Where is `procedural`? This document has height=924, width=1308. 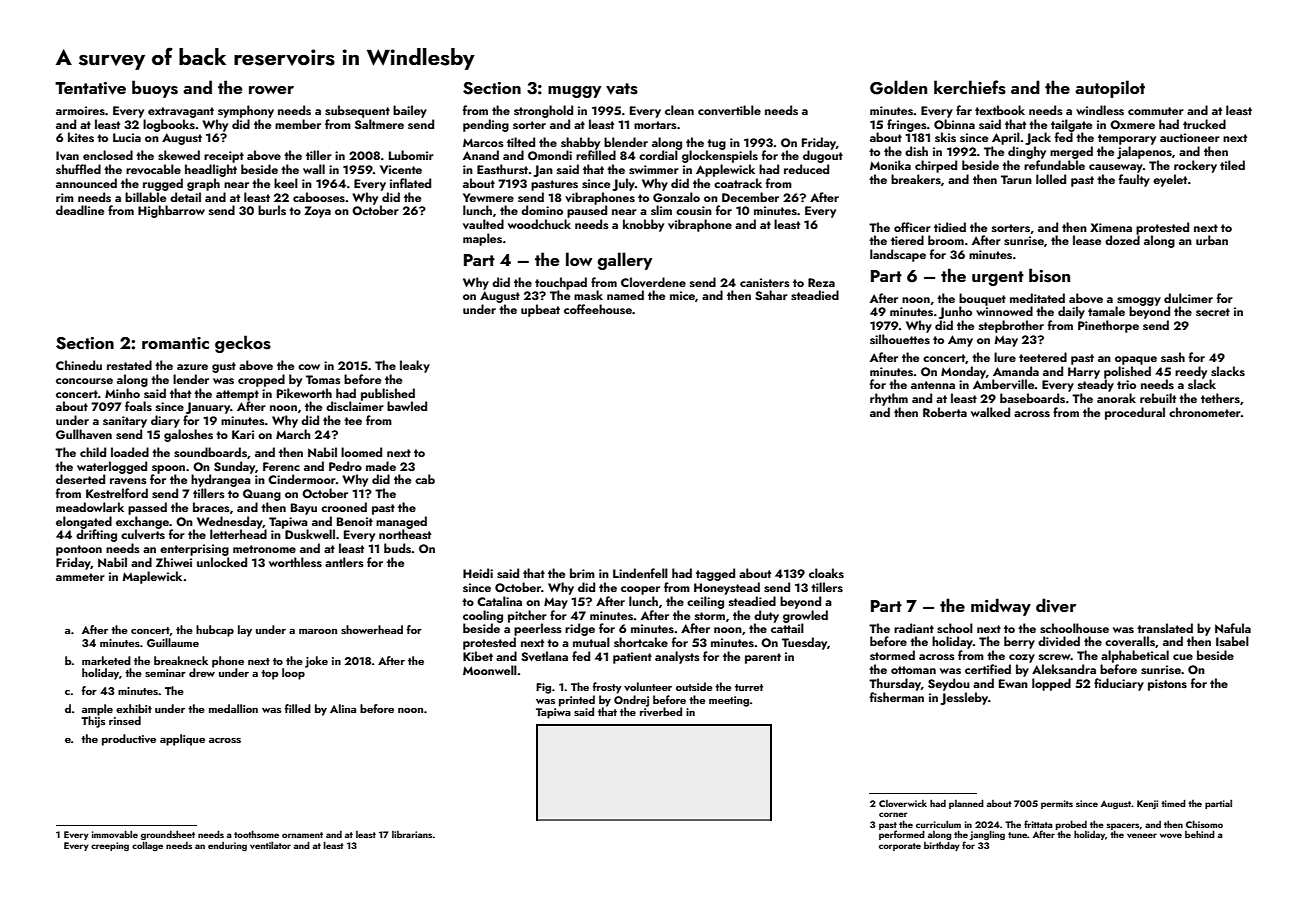
procedural is located at coordinates (1135, 413).
